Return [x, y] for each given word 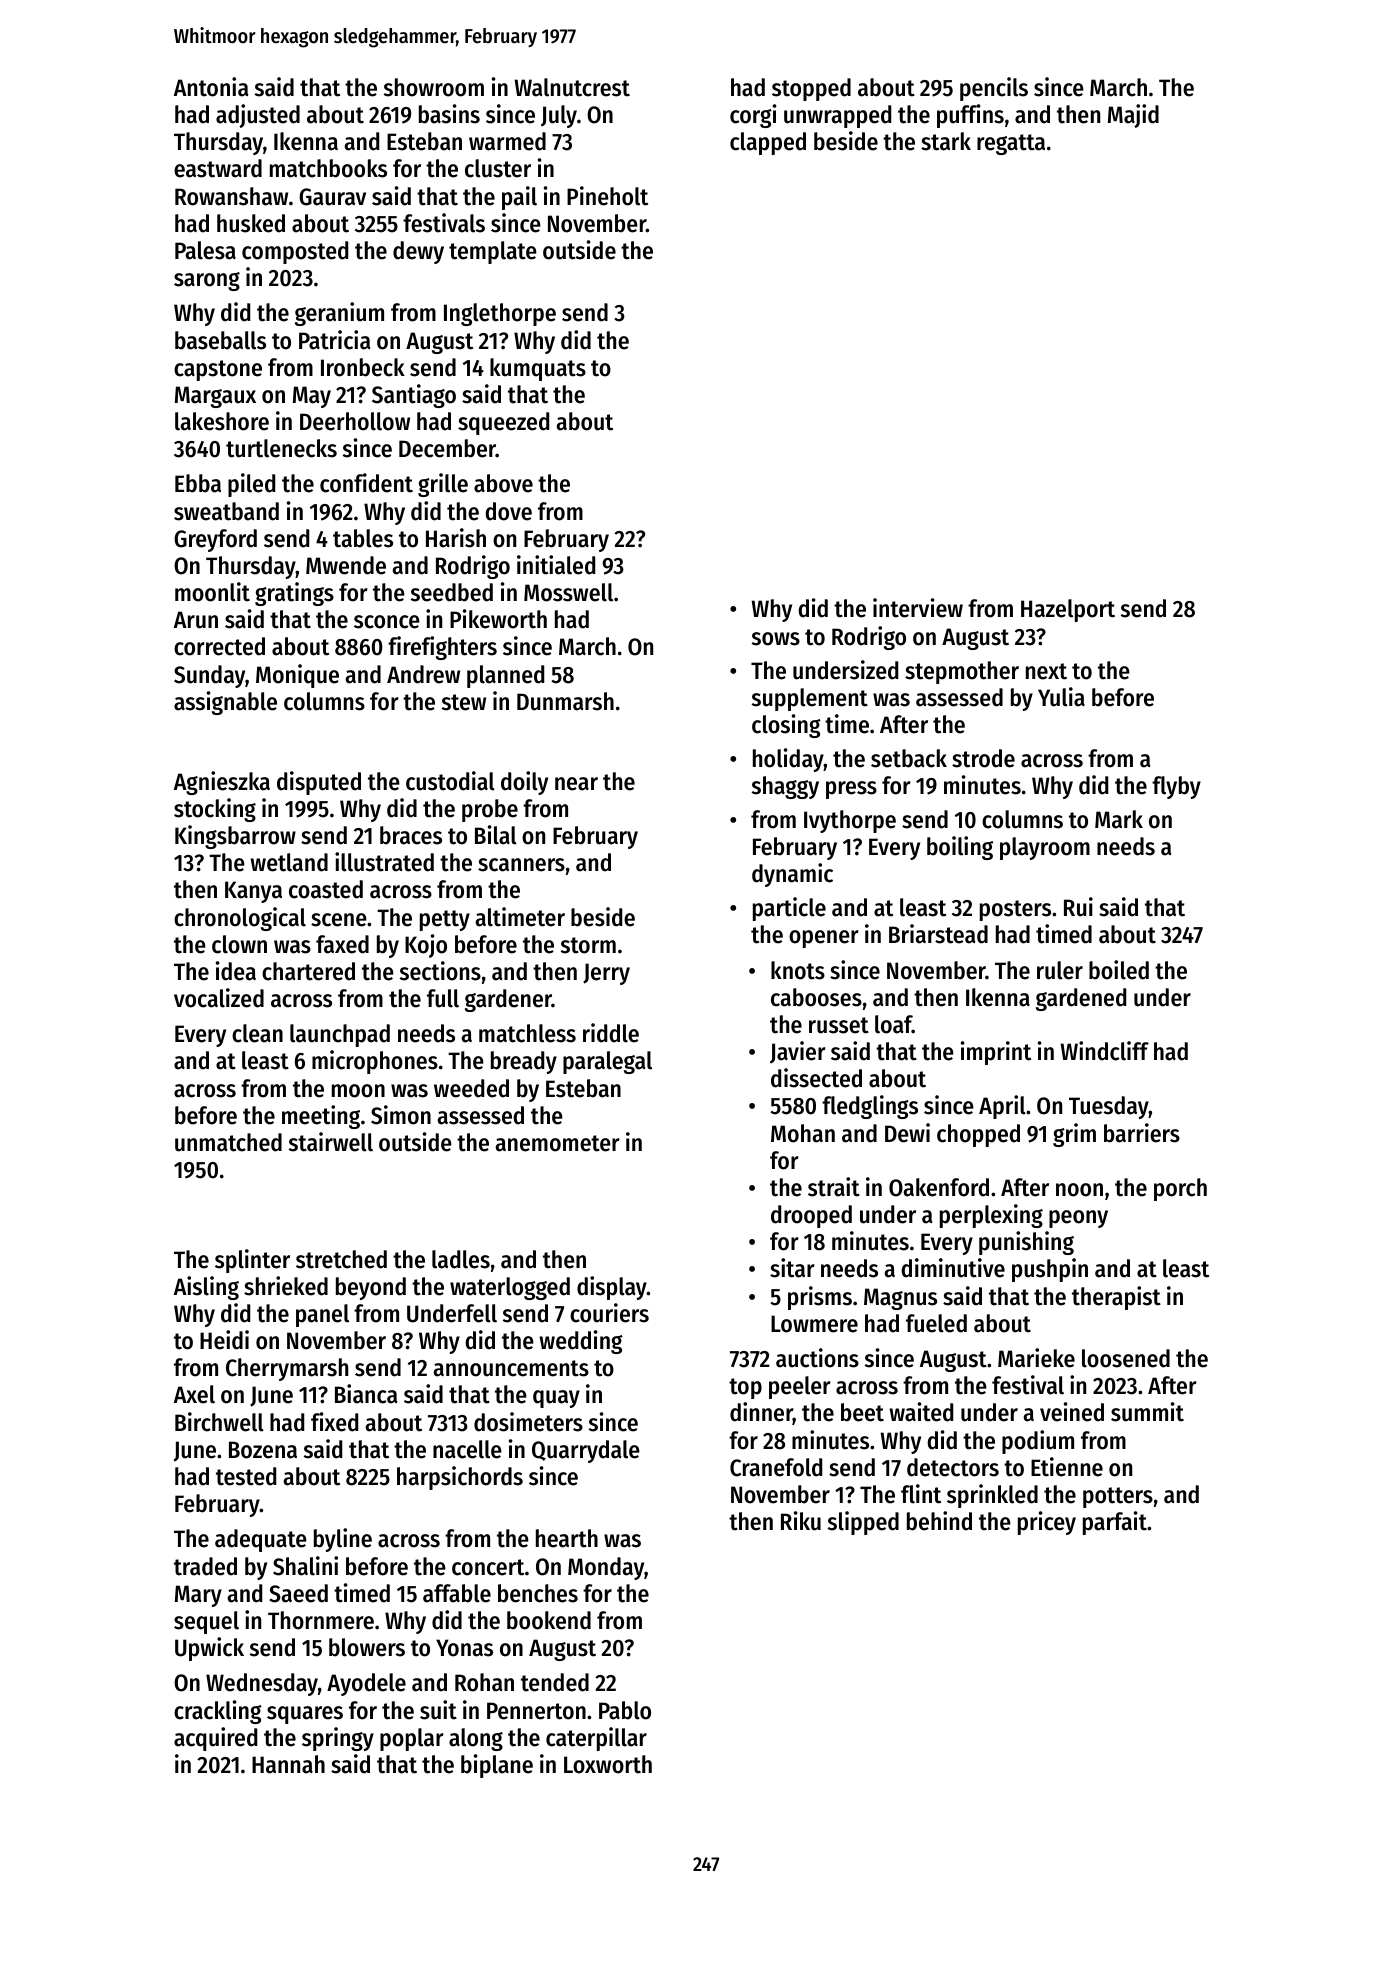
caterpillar [596, 1739]
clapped [768, 143]
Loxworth [608, 1764]
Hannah [288, 1764]
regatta [1011, 144]
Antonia [211, 87]
